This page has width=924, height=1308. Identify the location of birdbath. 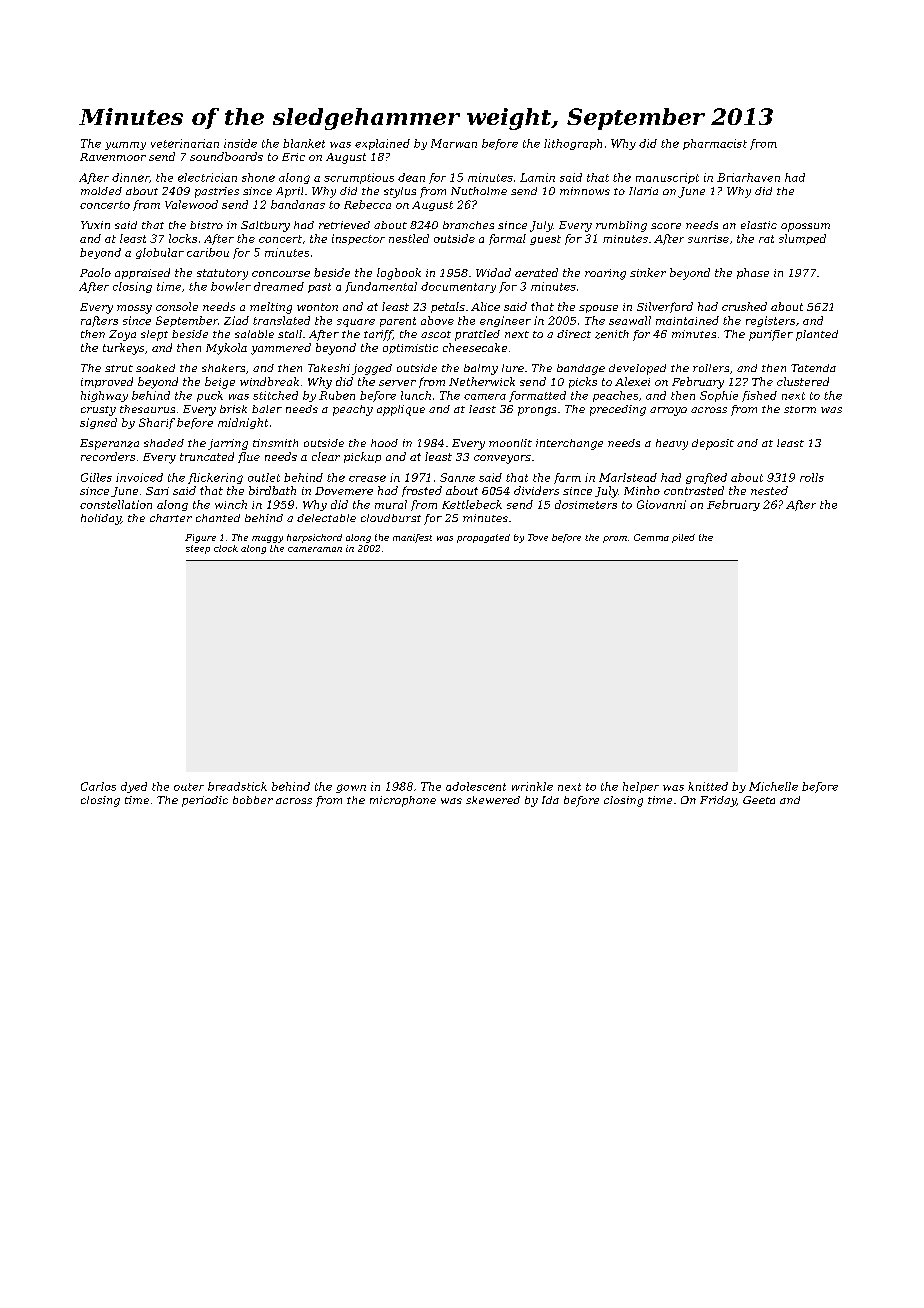
(272, 490).
